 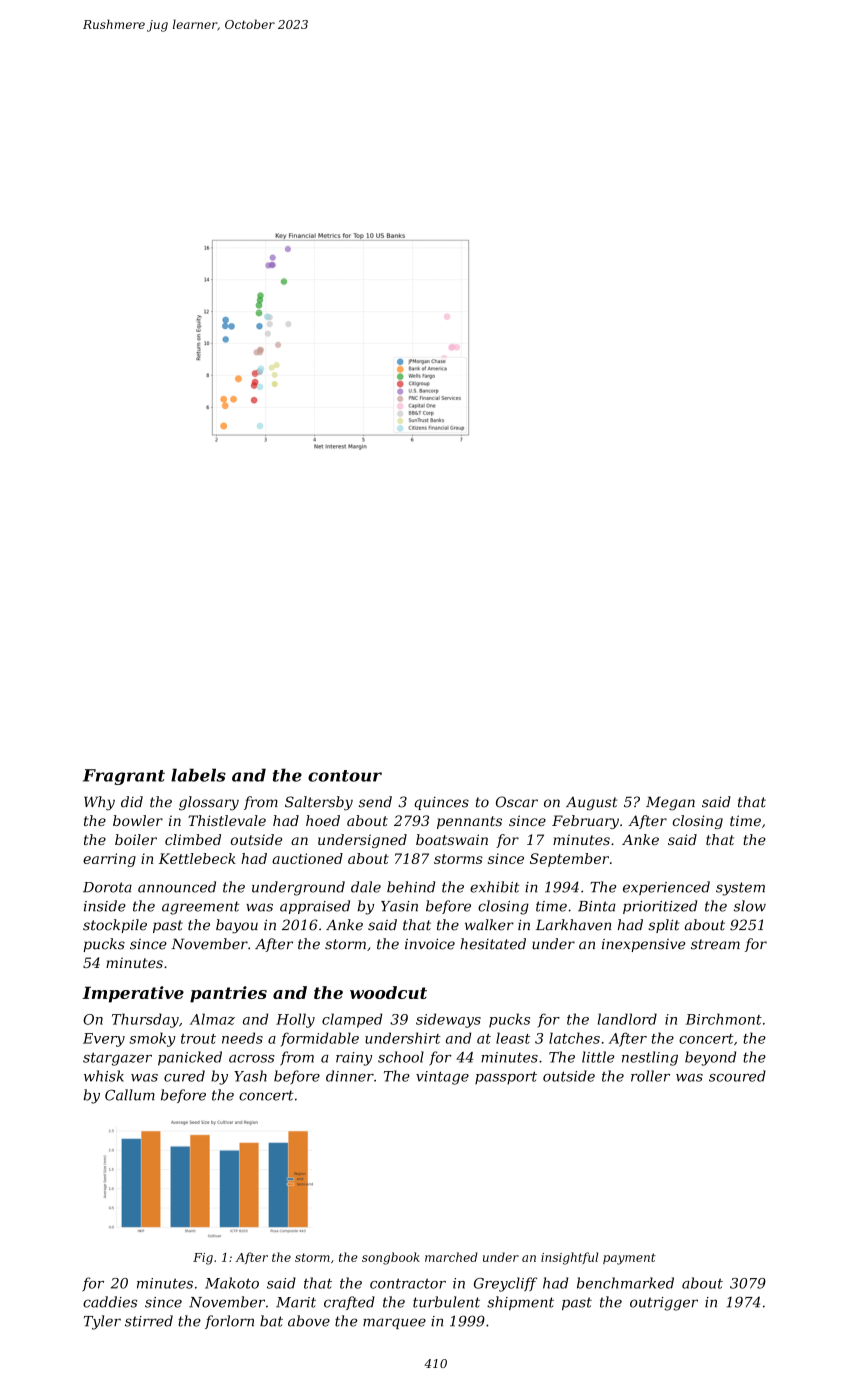 What do you see at coordinates (124, 777) in the document?
I see `Fragrant` at bounding box center [124, 777].
